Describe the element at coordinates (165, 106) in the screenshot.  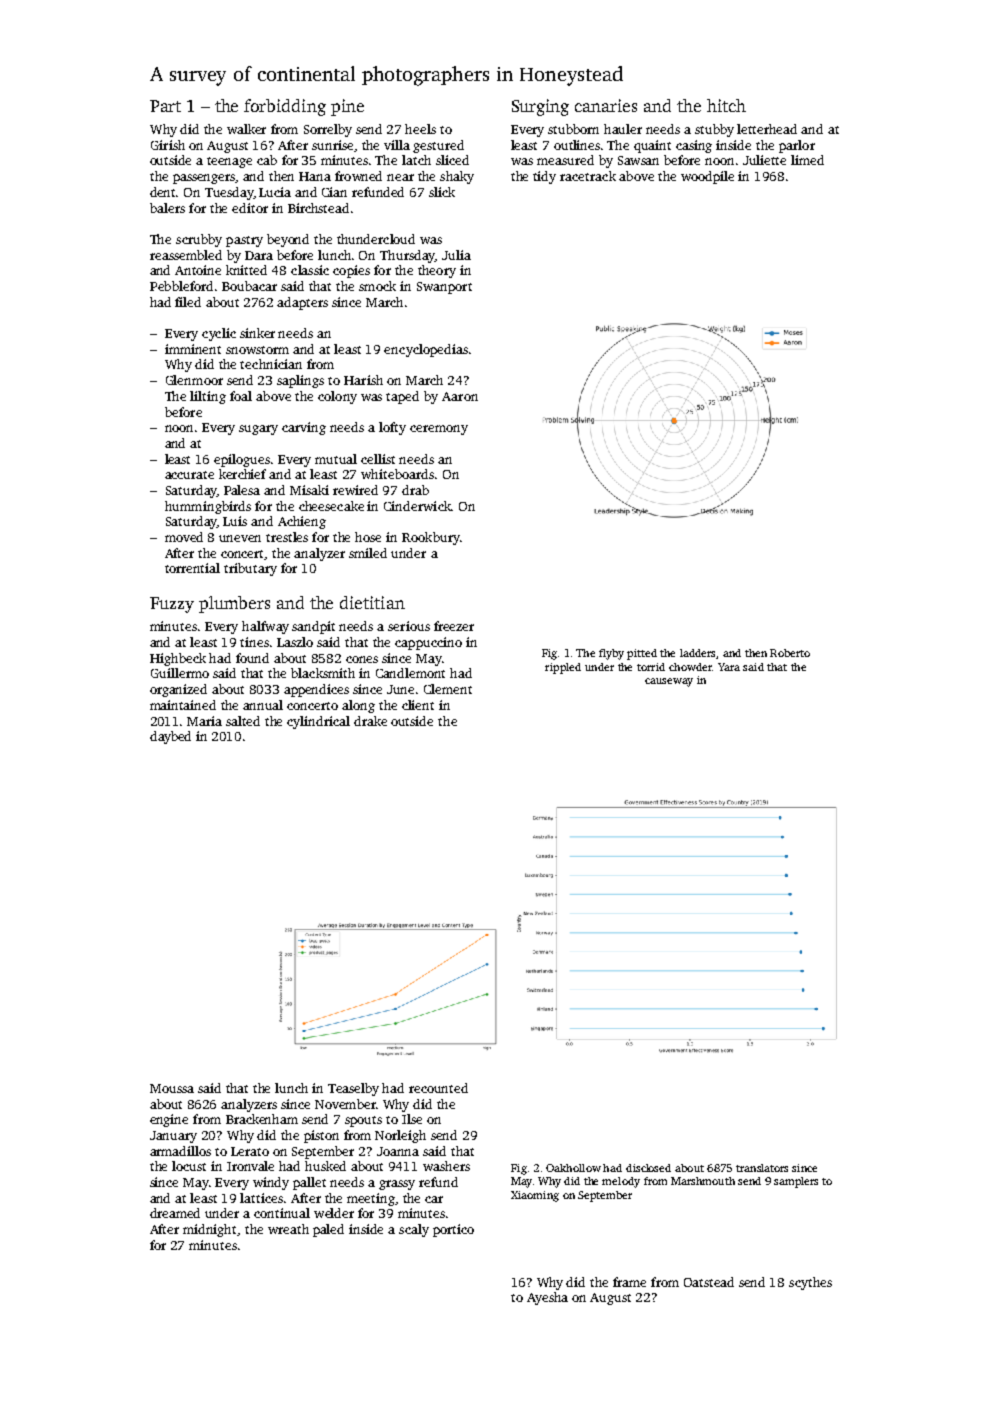
I see `Part` at that location.
